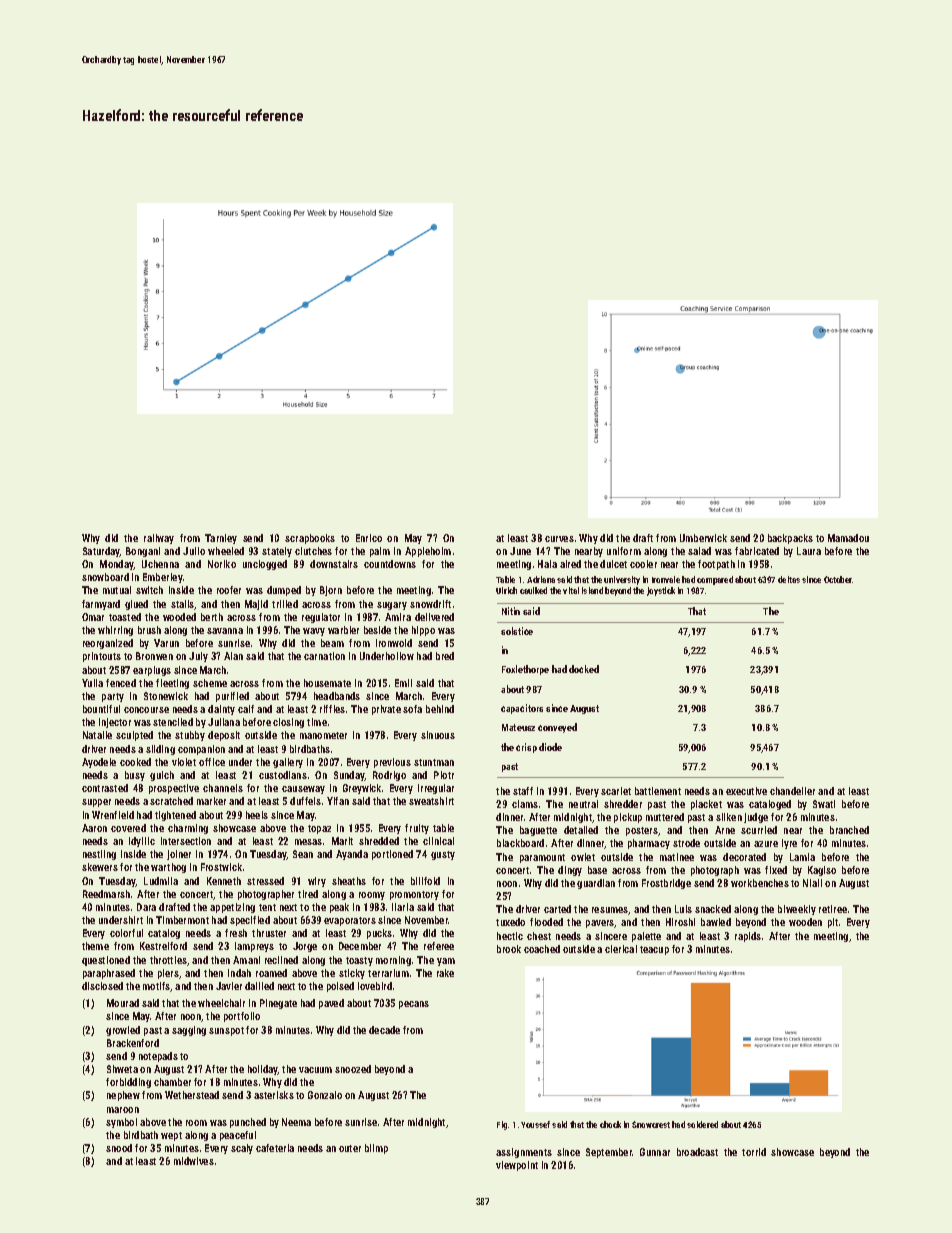 Image resolution: width=952 pixels, height=1233 pixels. What do you see at coordinates (403, 683) in the screenshot?
I see `Emil` at bounding box center [403, 683].
